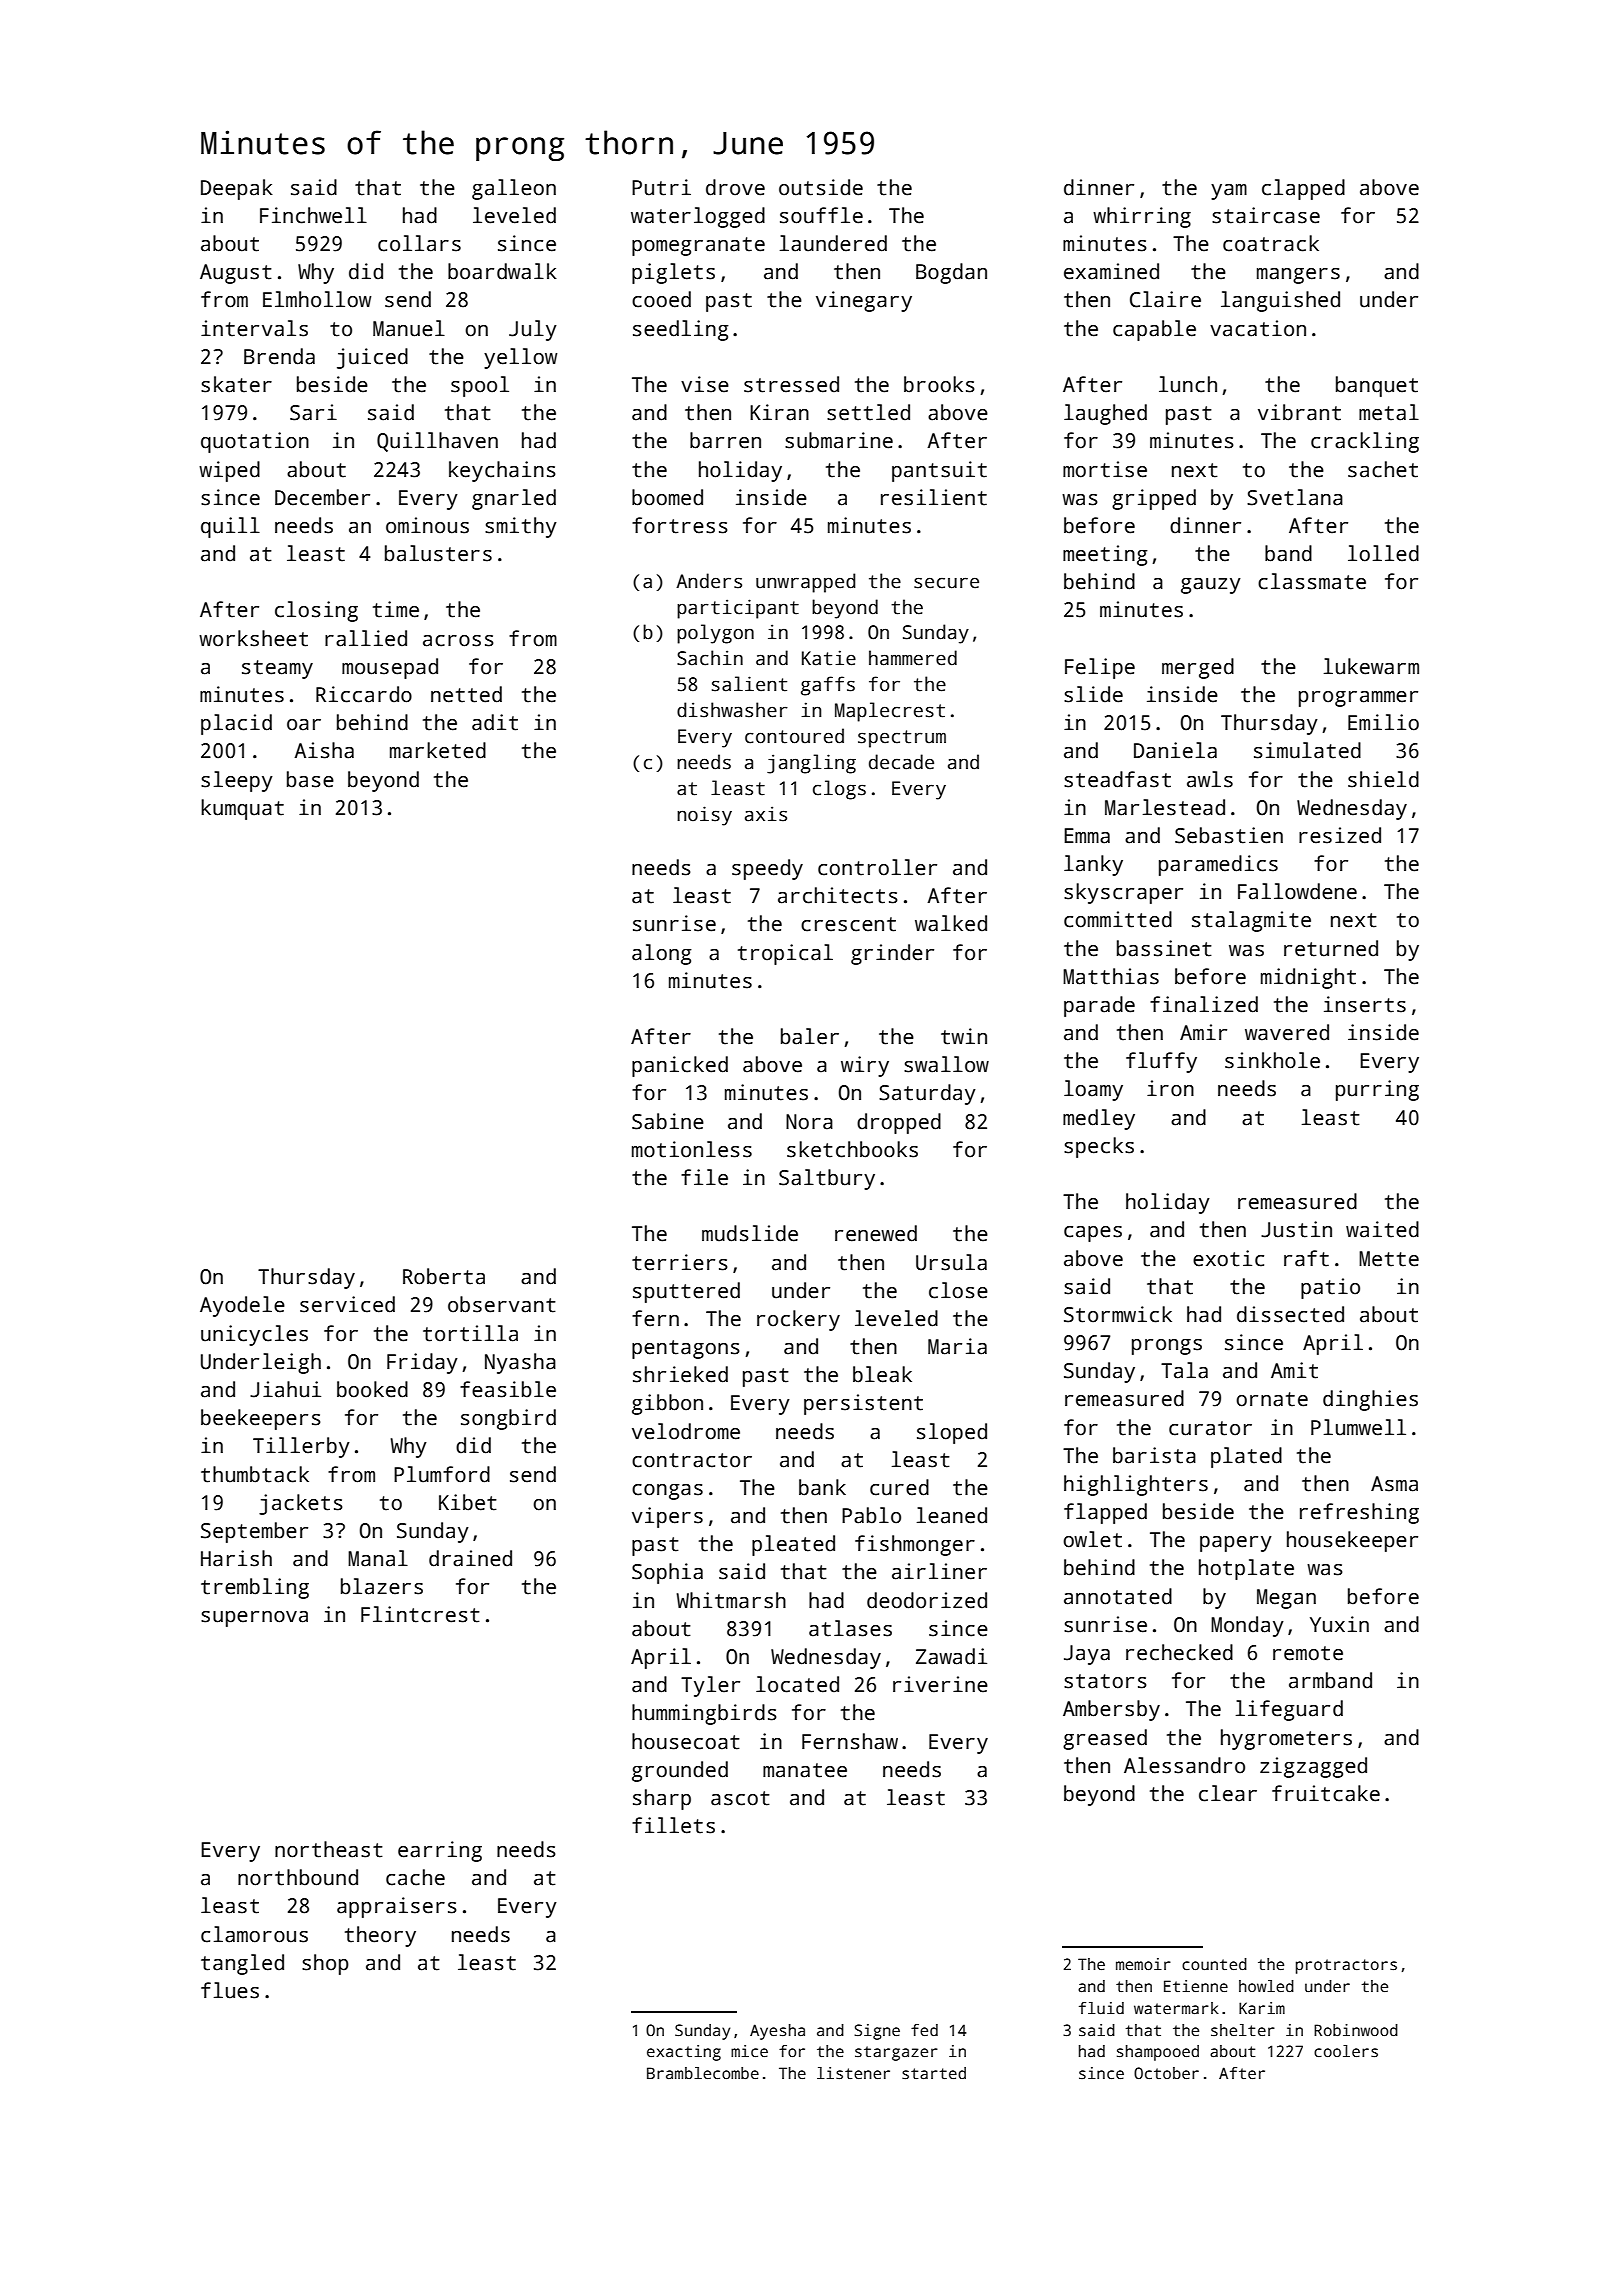  What do you see at coordinates (704, 816) in the screenshot?
I see `noisy` at bounding box center [704, 816].
